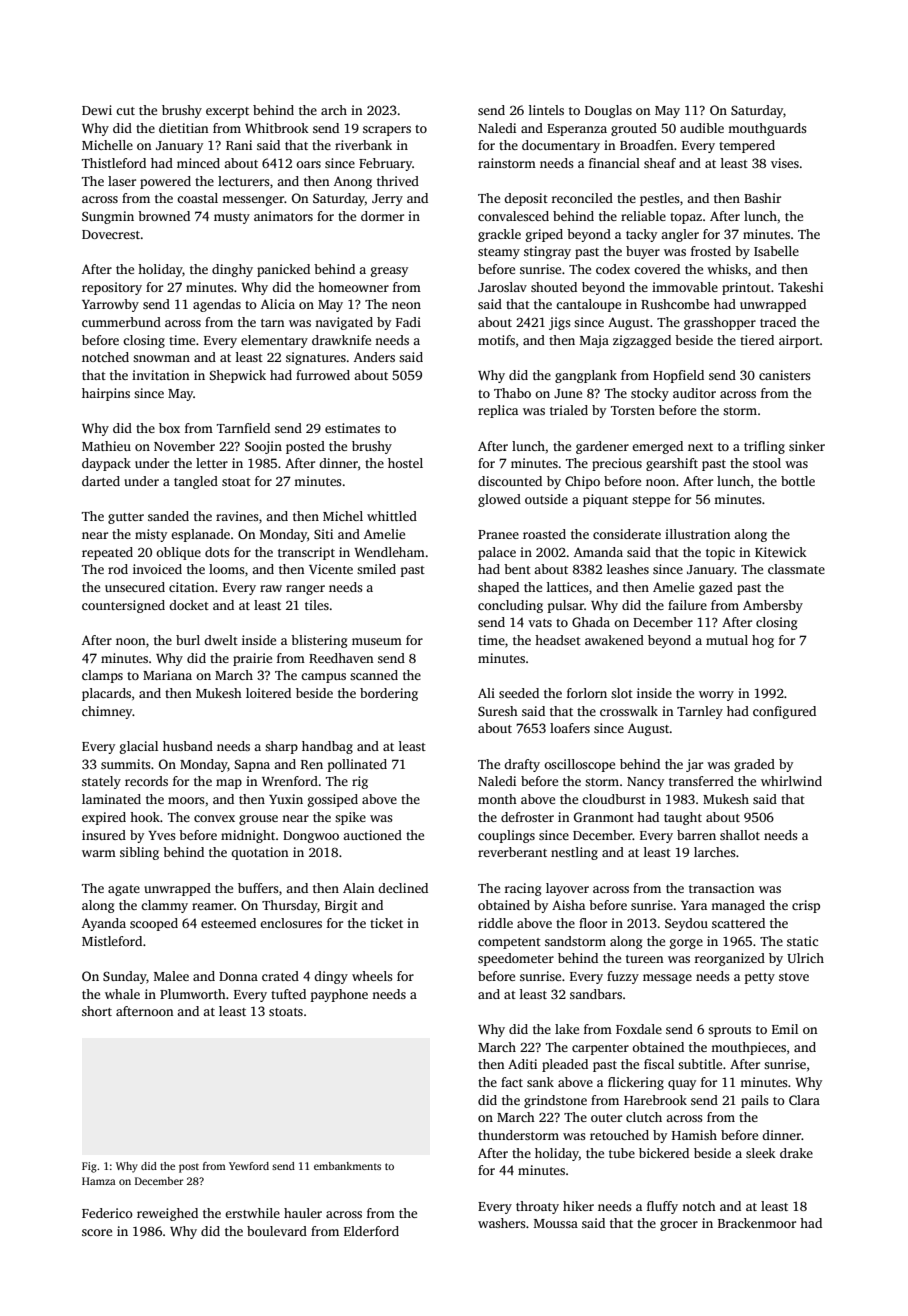  What do you see at coordinates (123, 606) in the page?
I see `countersigned` at bounding box center [123, 606].
